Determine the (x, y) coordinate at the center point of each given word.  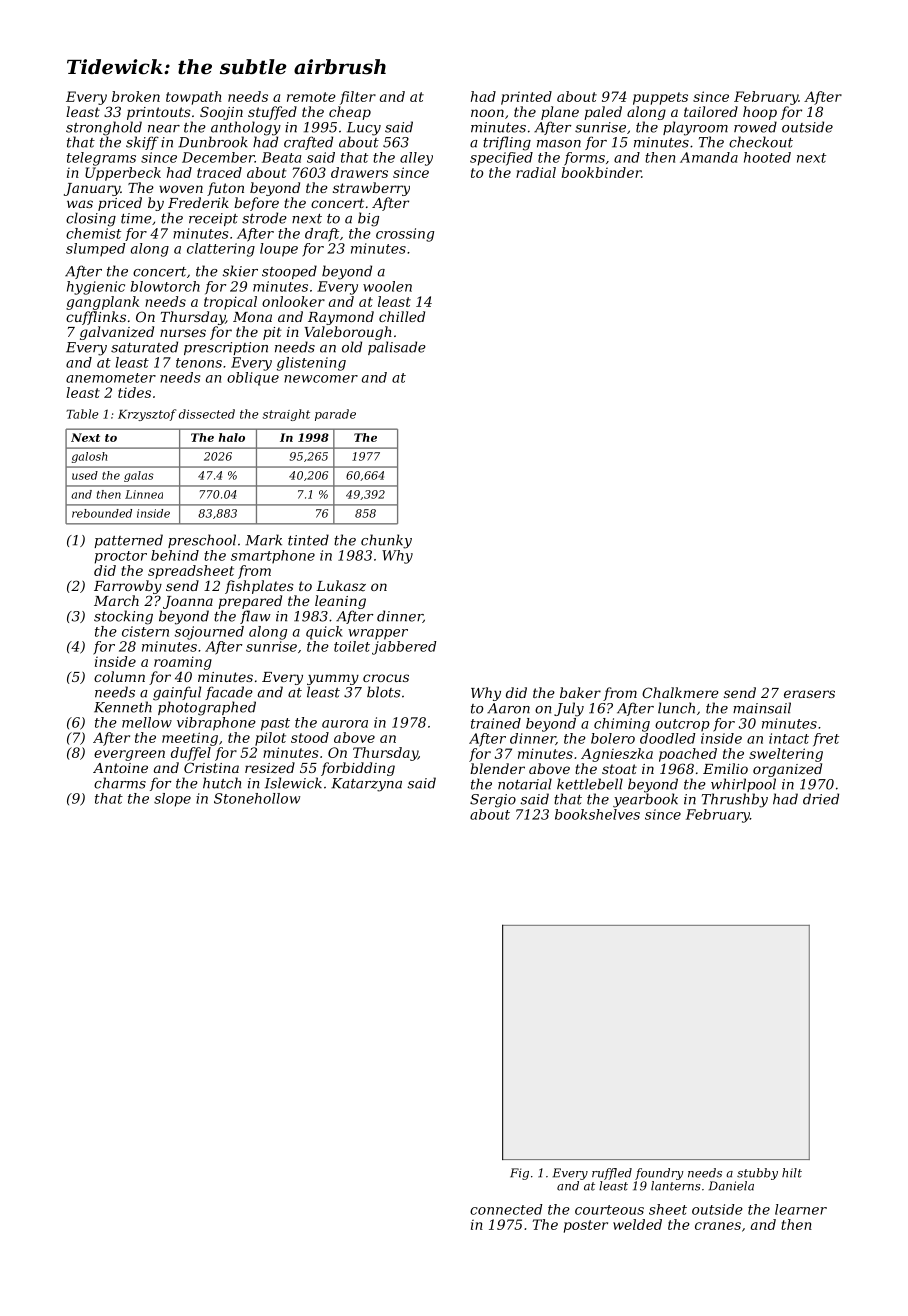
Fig (519, 1174)
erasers (809, 694)
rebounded (102, 513)
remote (311, 97)
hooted (767, 157)
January (92, 189)
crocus (386, 678)
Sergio (493, 801)
